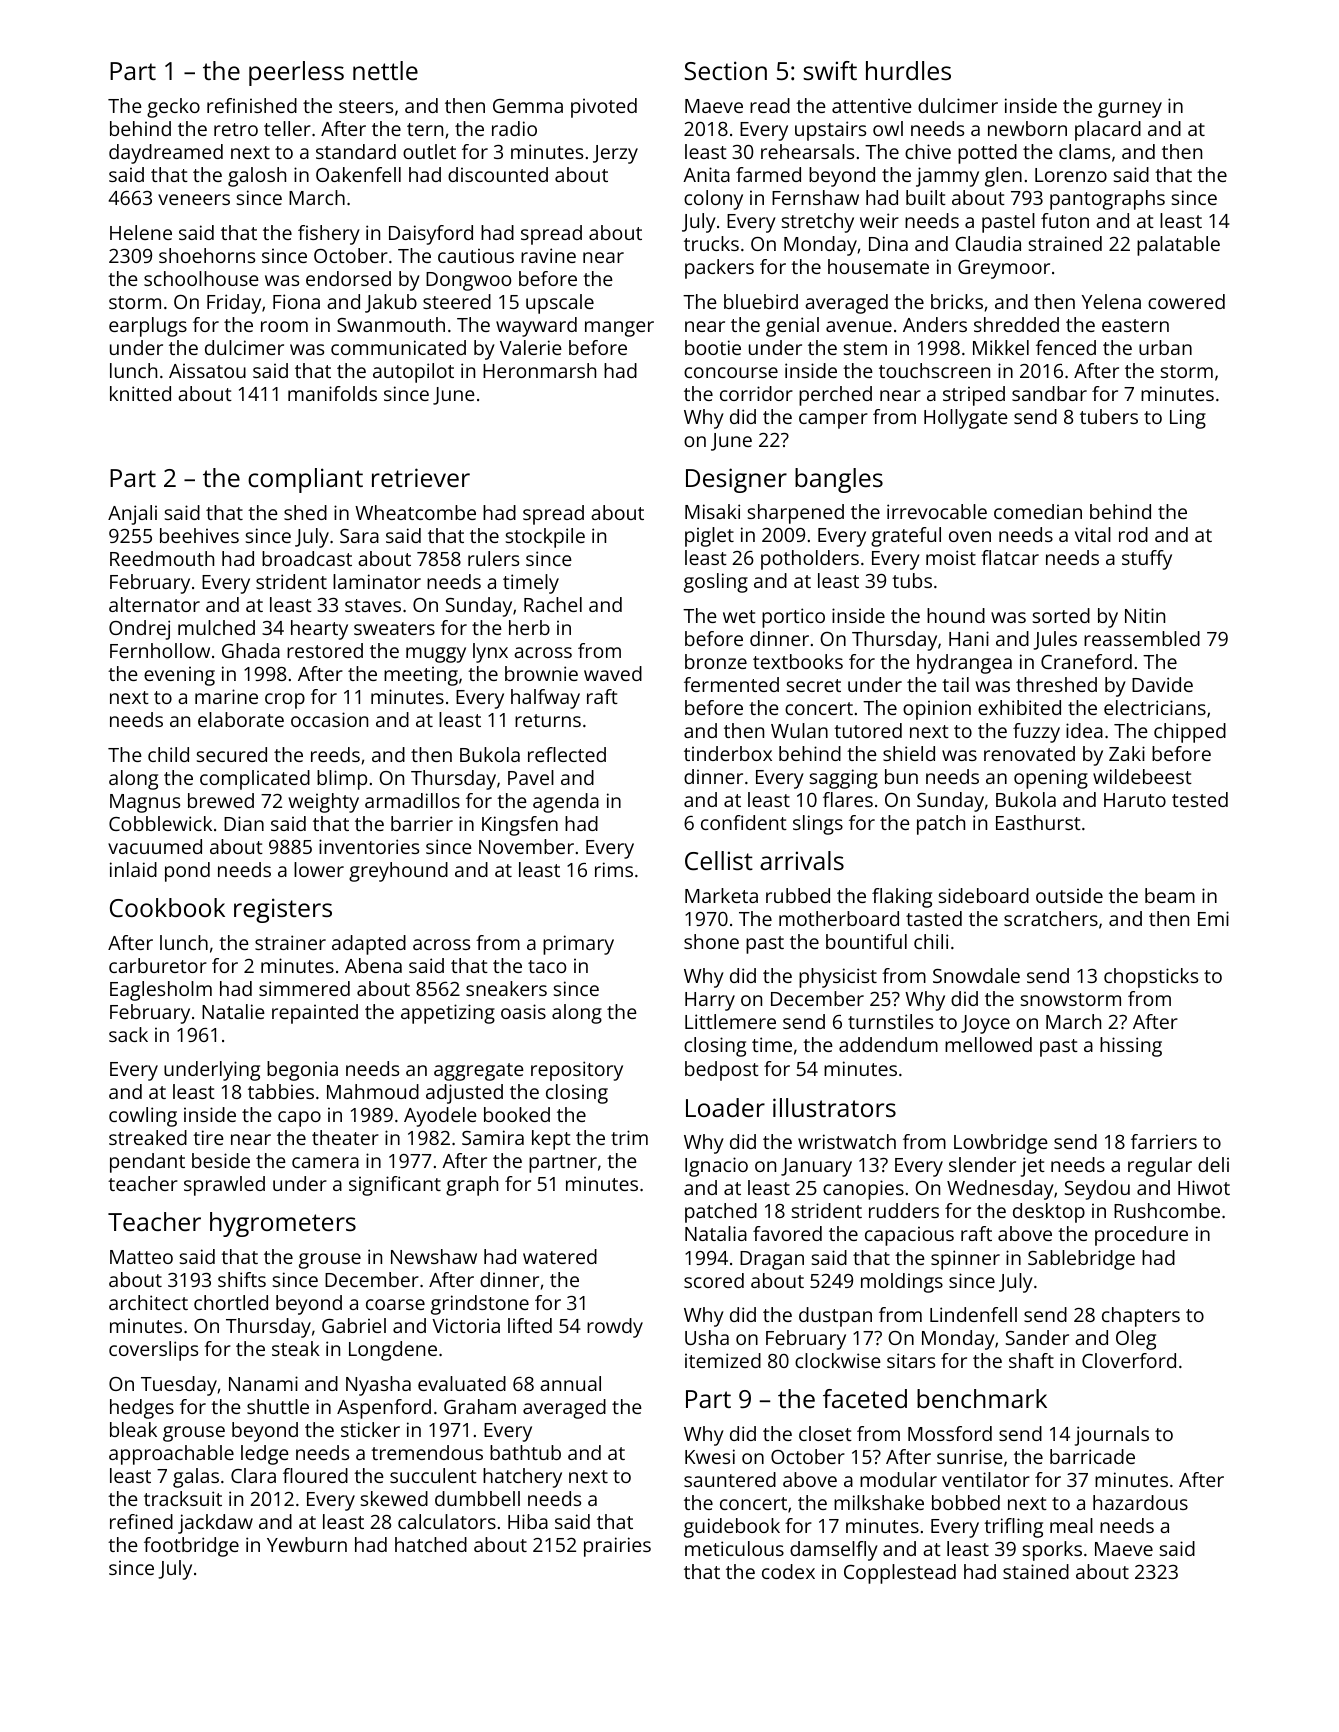 The width and height of the screenshot is (1339, 1732). I want to click on sneakers, so click(506, 988).
